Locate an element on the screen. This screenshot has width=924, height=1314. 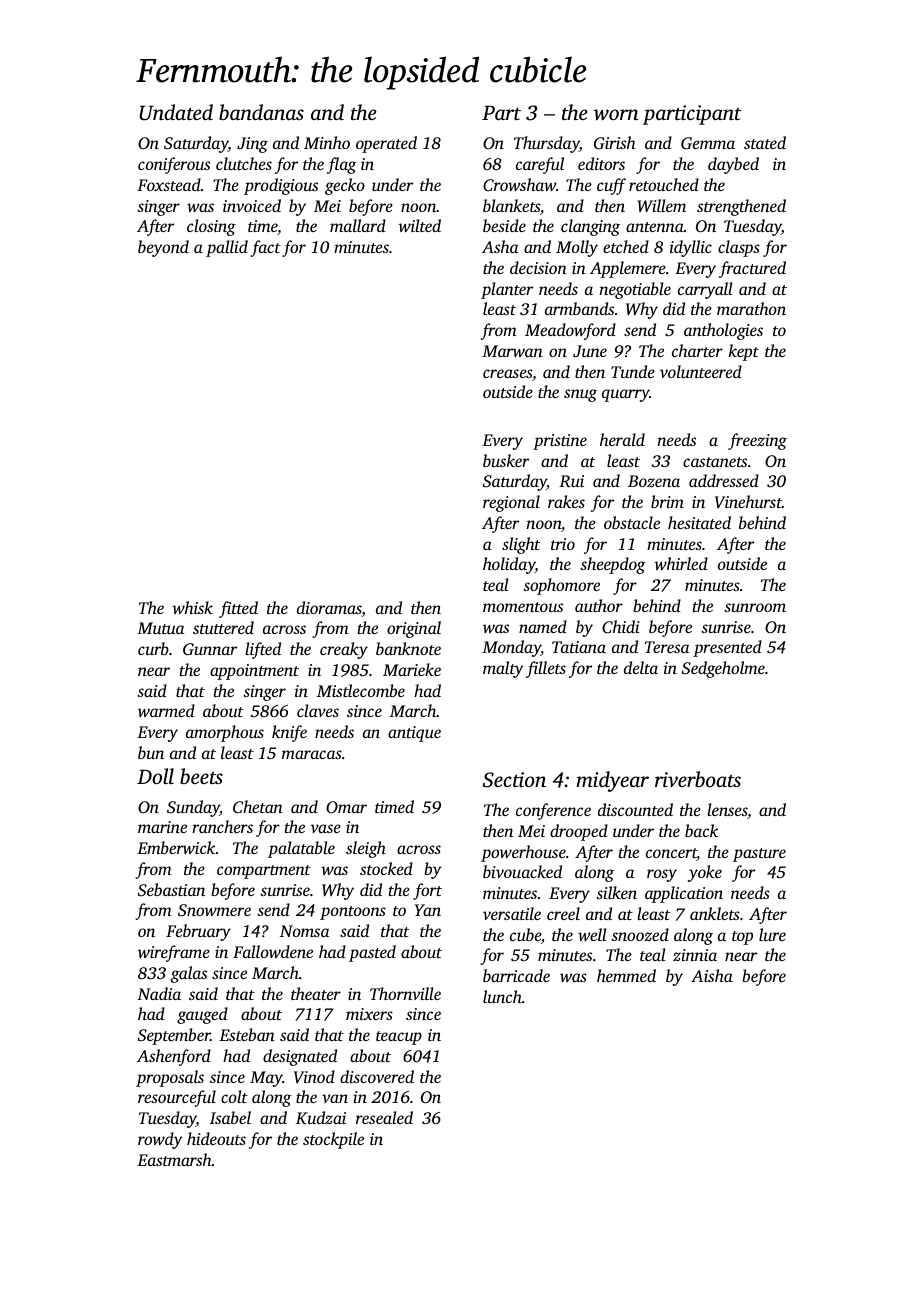
Tunde is located at coordinates (633, 371).
